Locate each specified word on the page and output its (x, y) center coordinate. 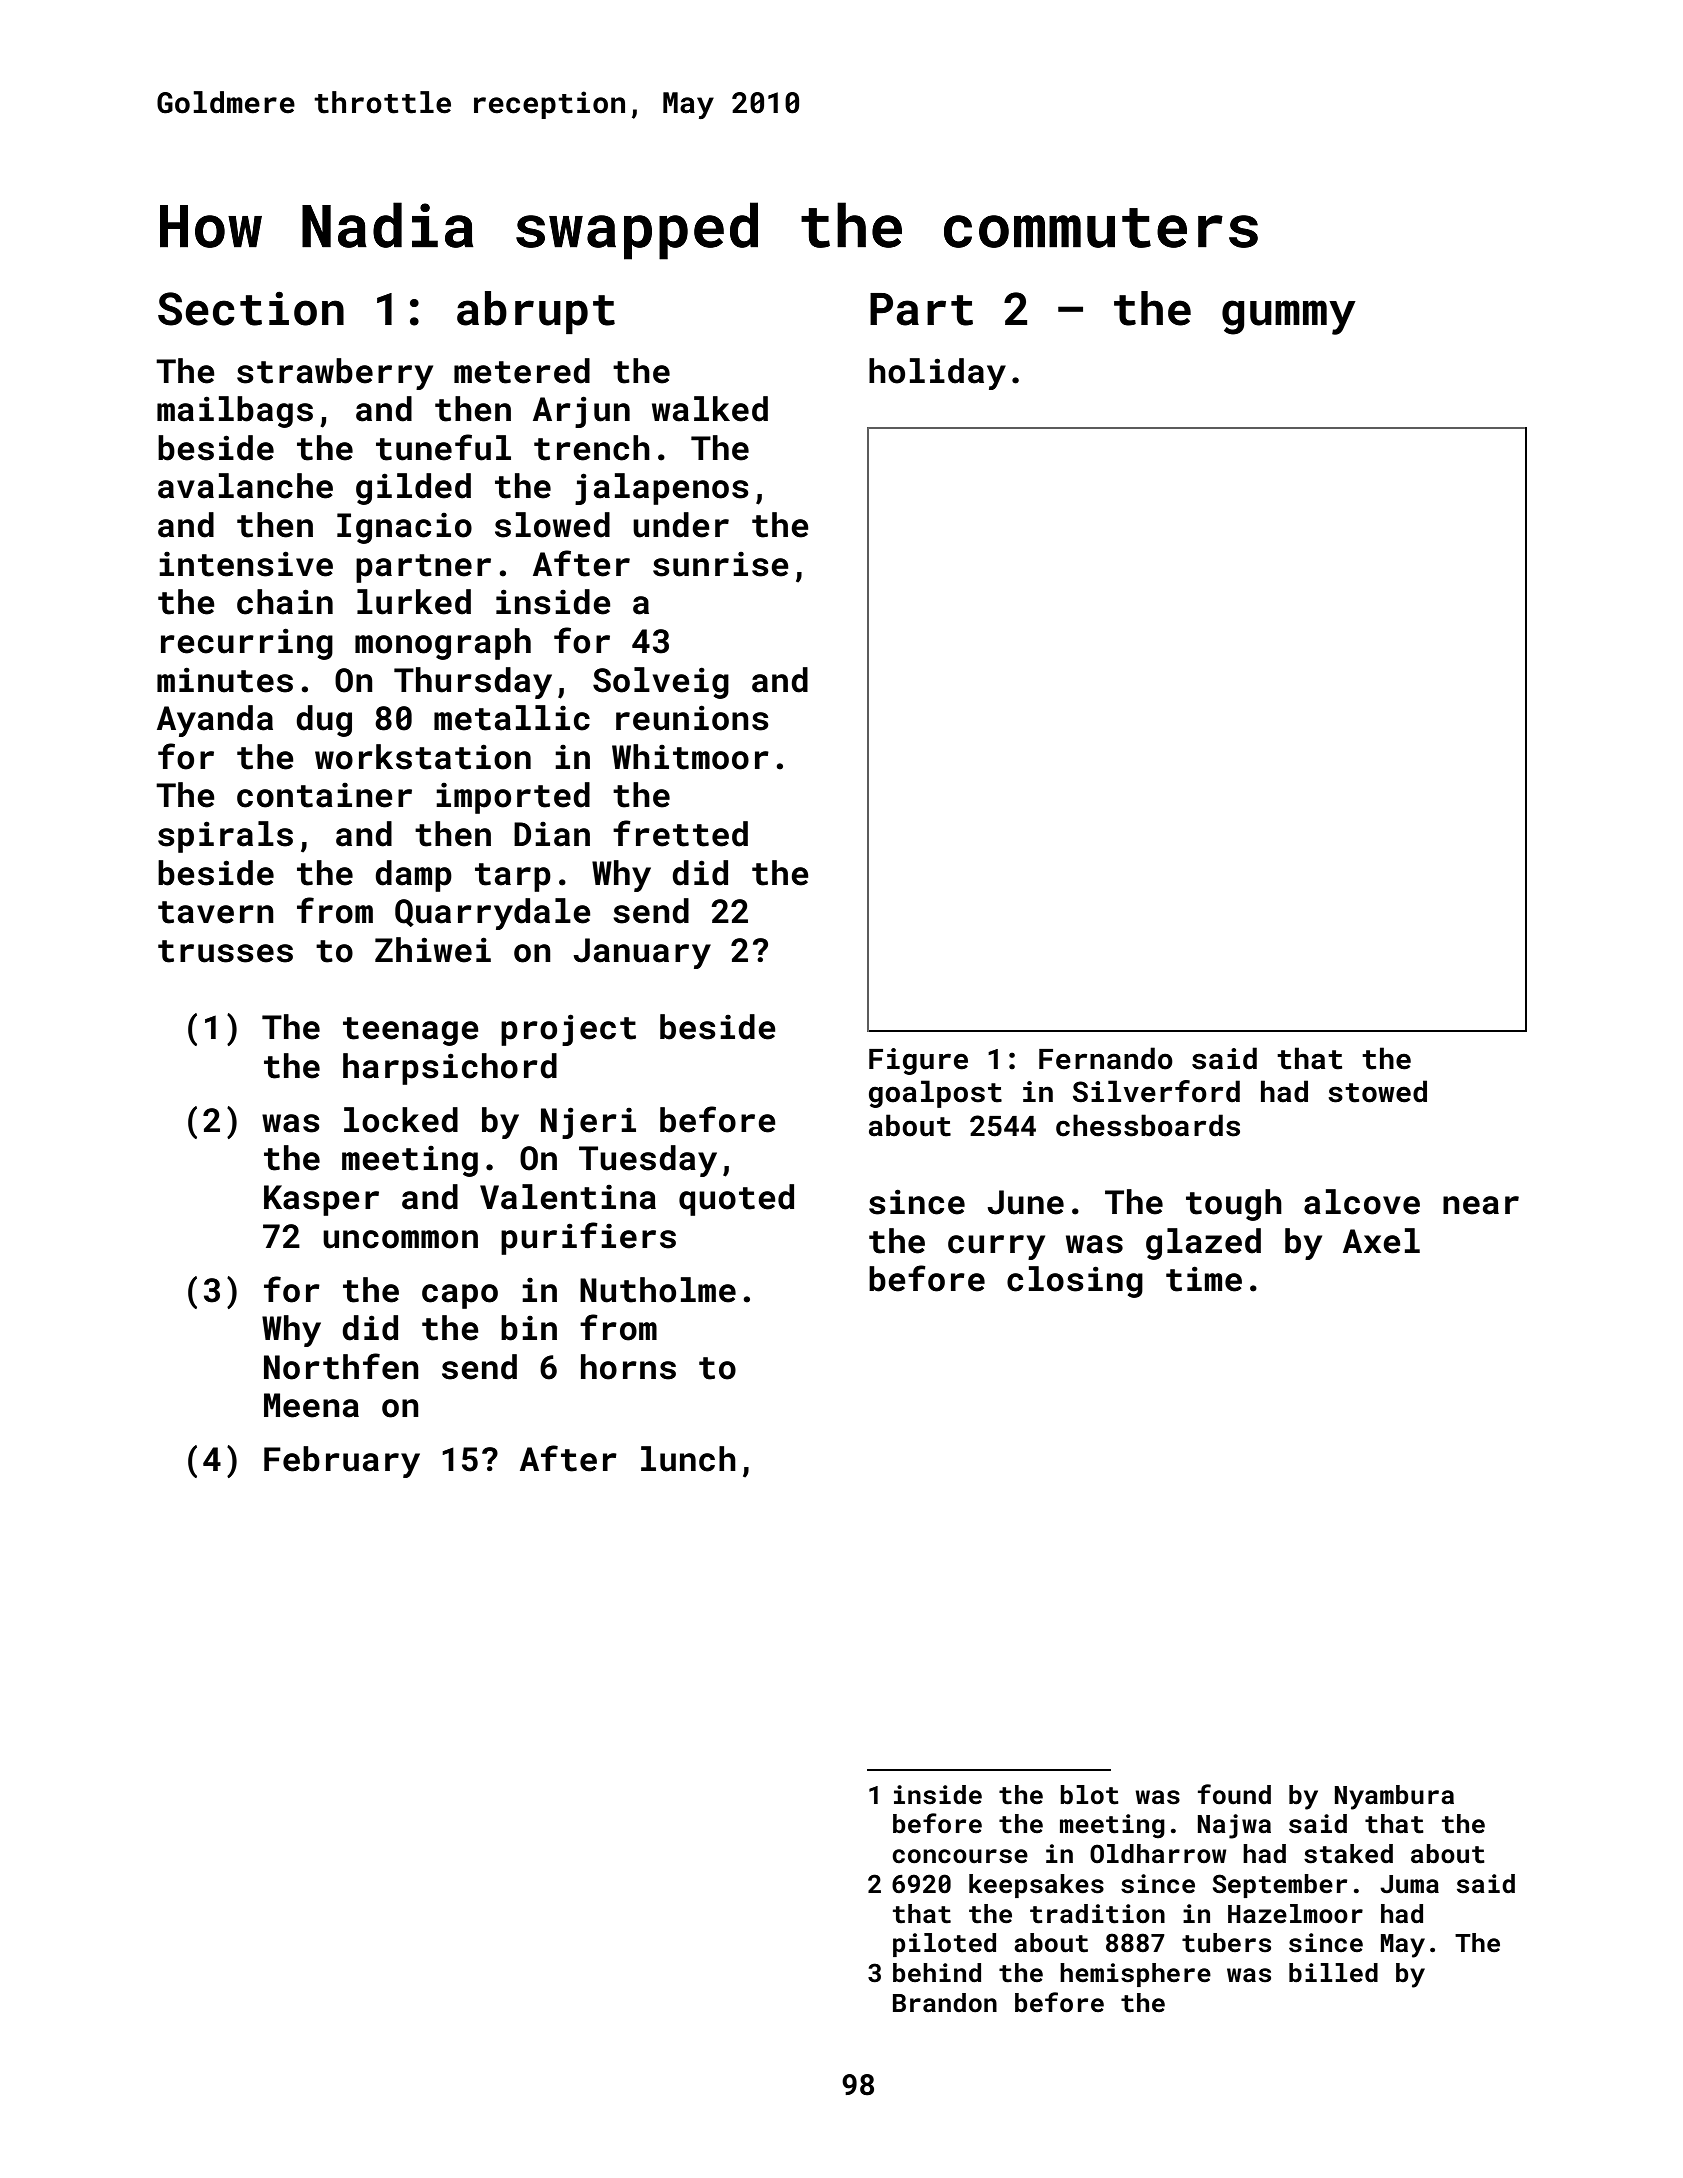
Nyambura (1394, 1797)
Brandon (945, 2003)
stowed (1377, 1091)
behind (937, 1972)
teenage (411, 1031)
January (642, 953)
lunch (688, 1459)
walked (710, 409)
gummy (1289, 317)
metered (522, 371)
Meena (311, 1405)
